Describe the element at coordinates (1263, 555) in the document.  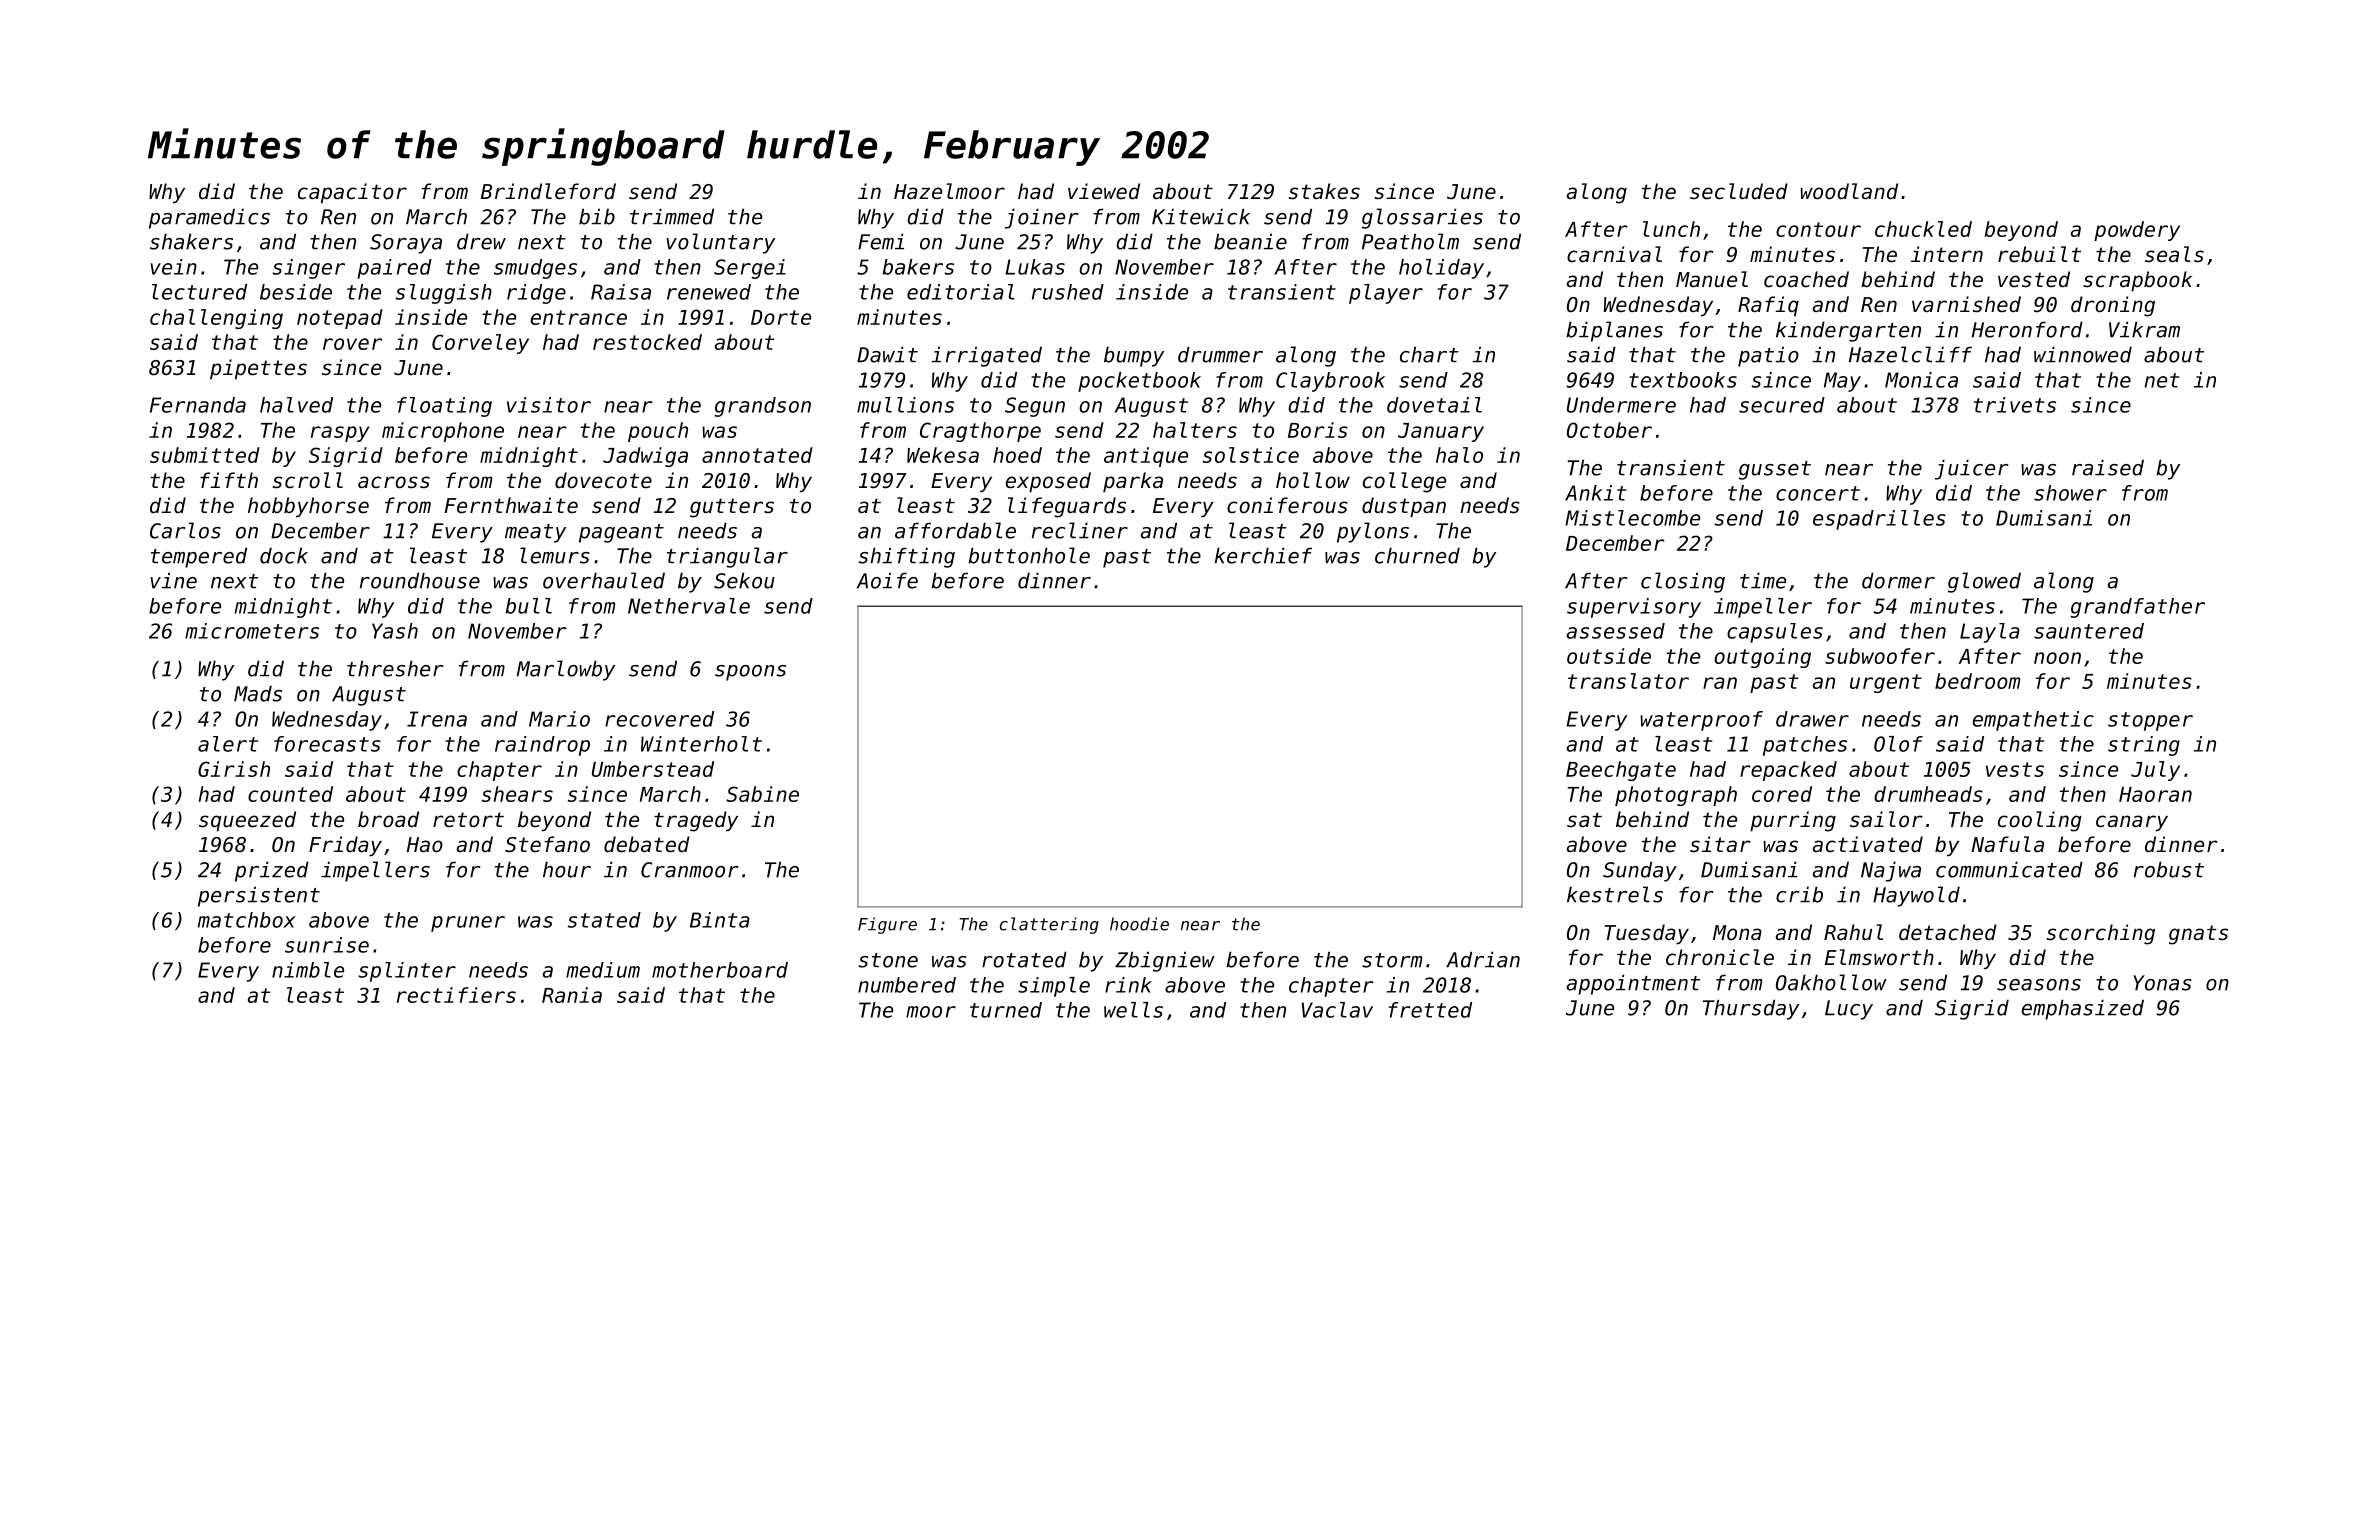
I see `kerchief` at that location.
